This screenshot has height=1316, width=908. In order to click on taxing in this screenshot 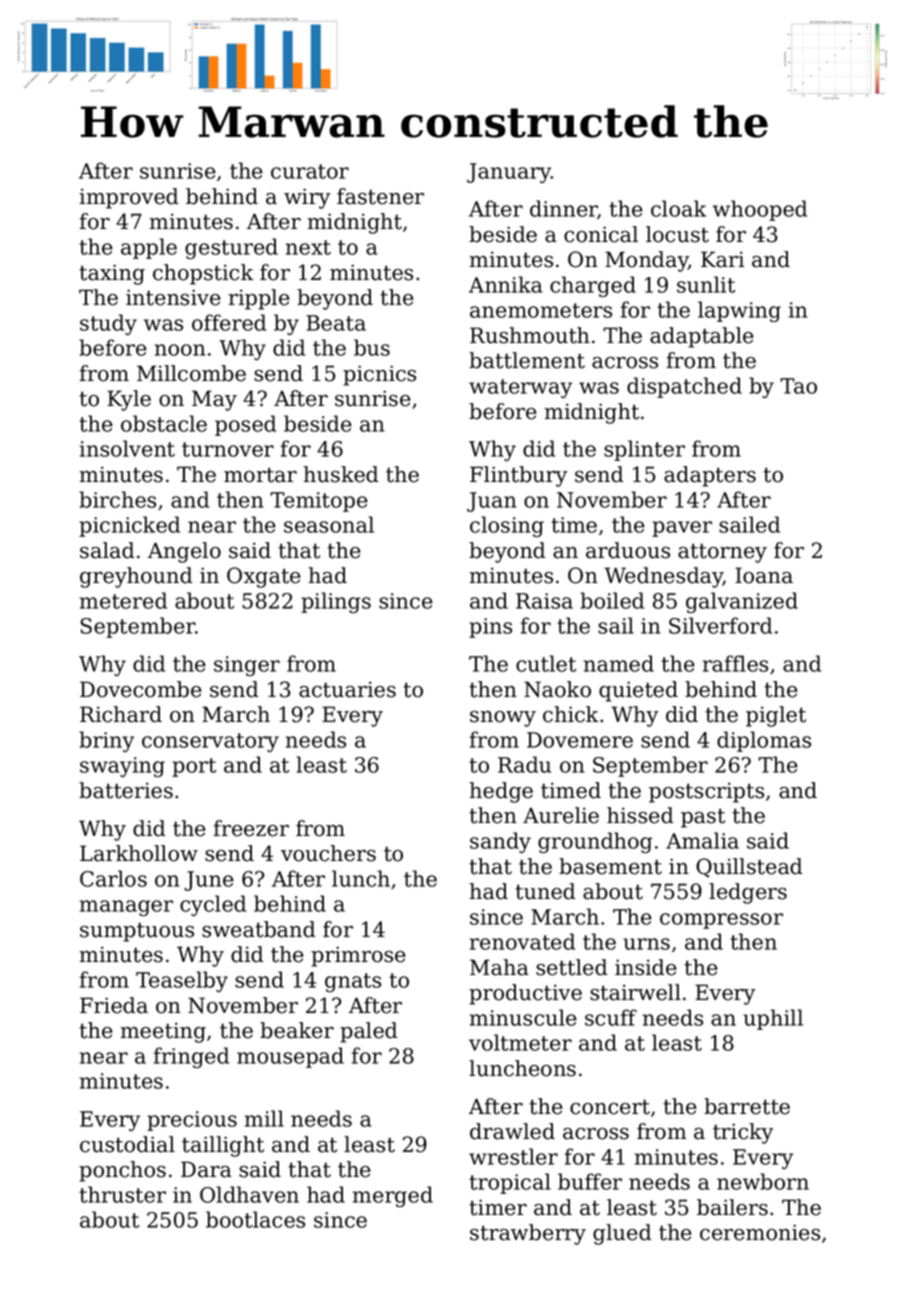, I will do `click(112, 274)`.
